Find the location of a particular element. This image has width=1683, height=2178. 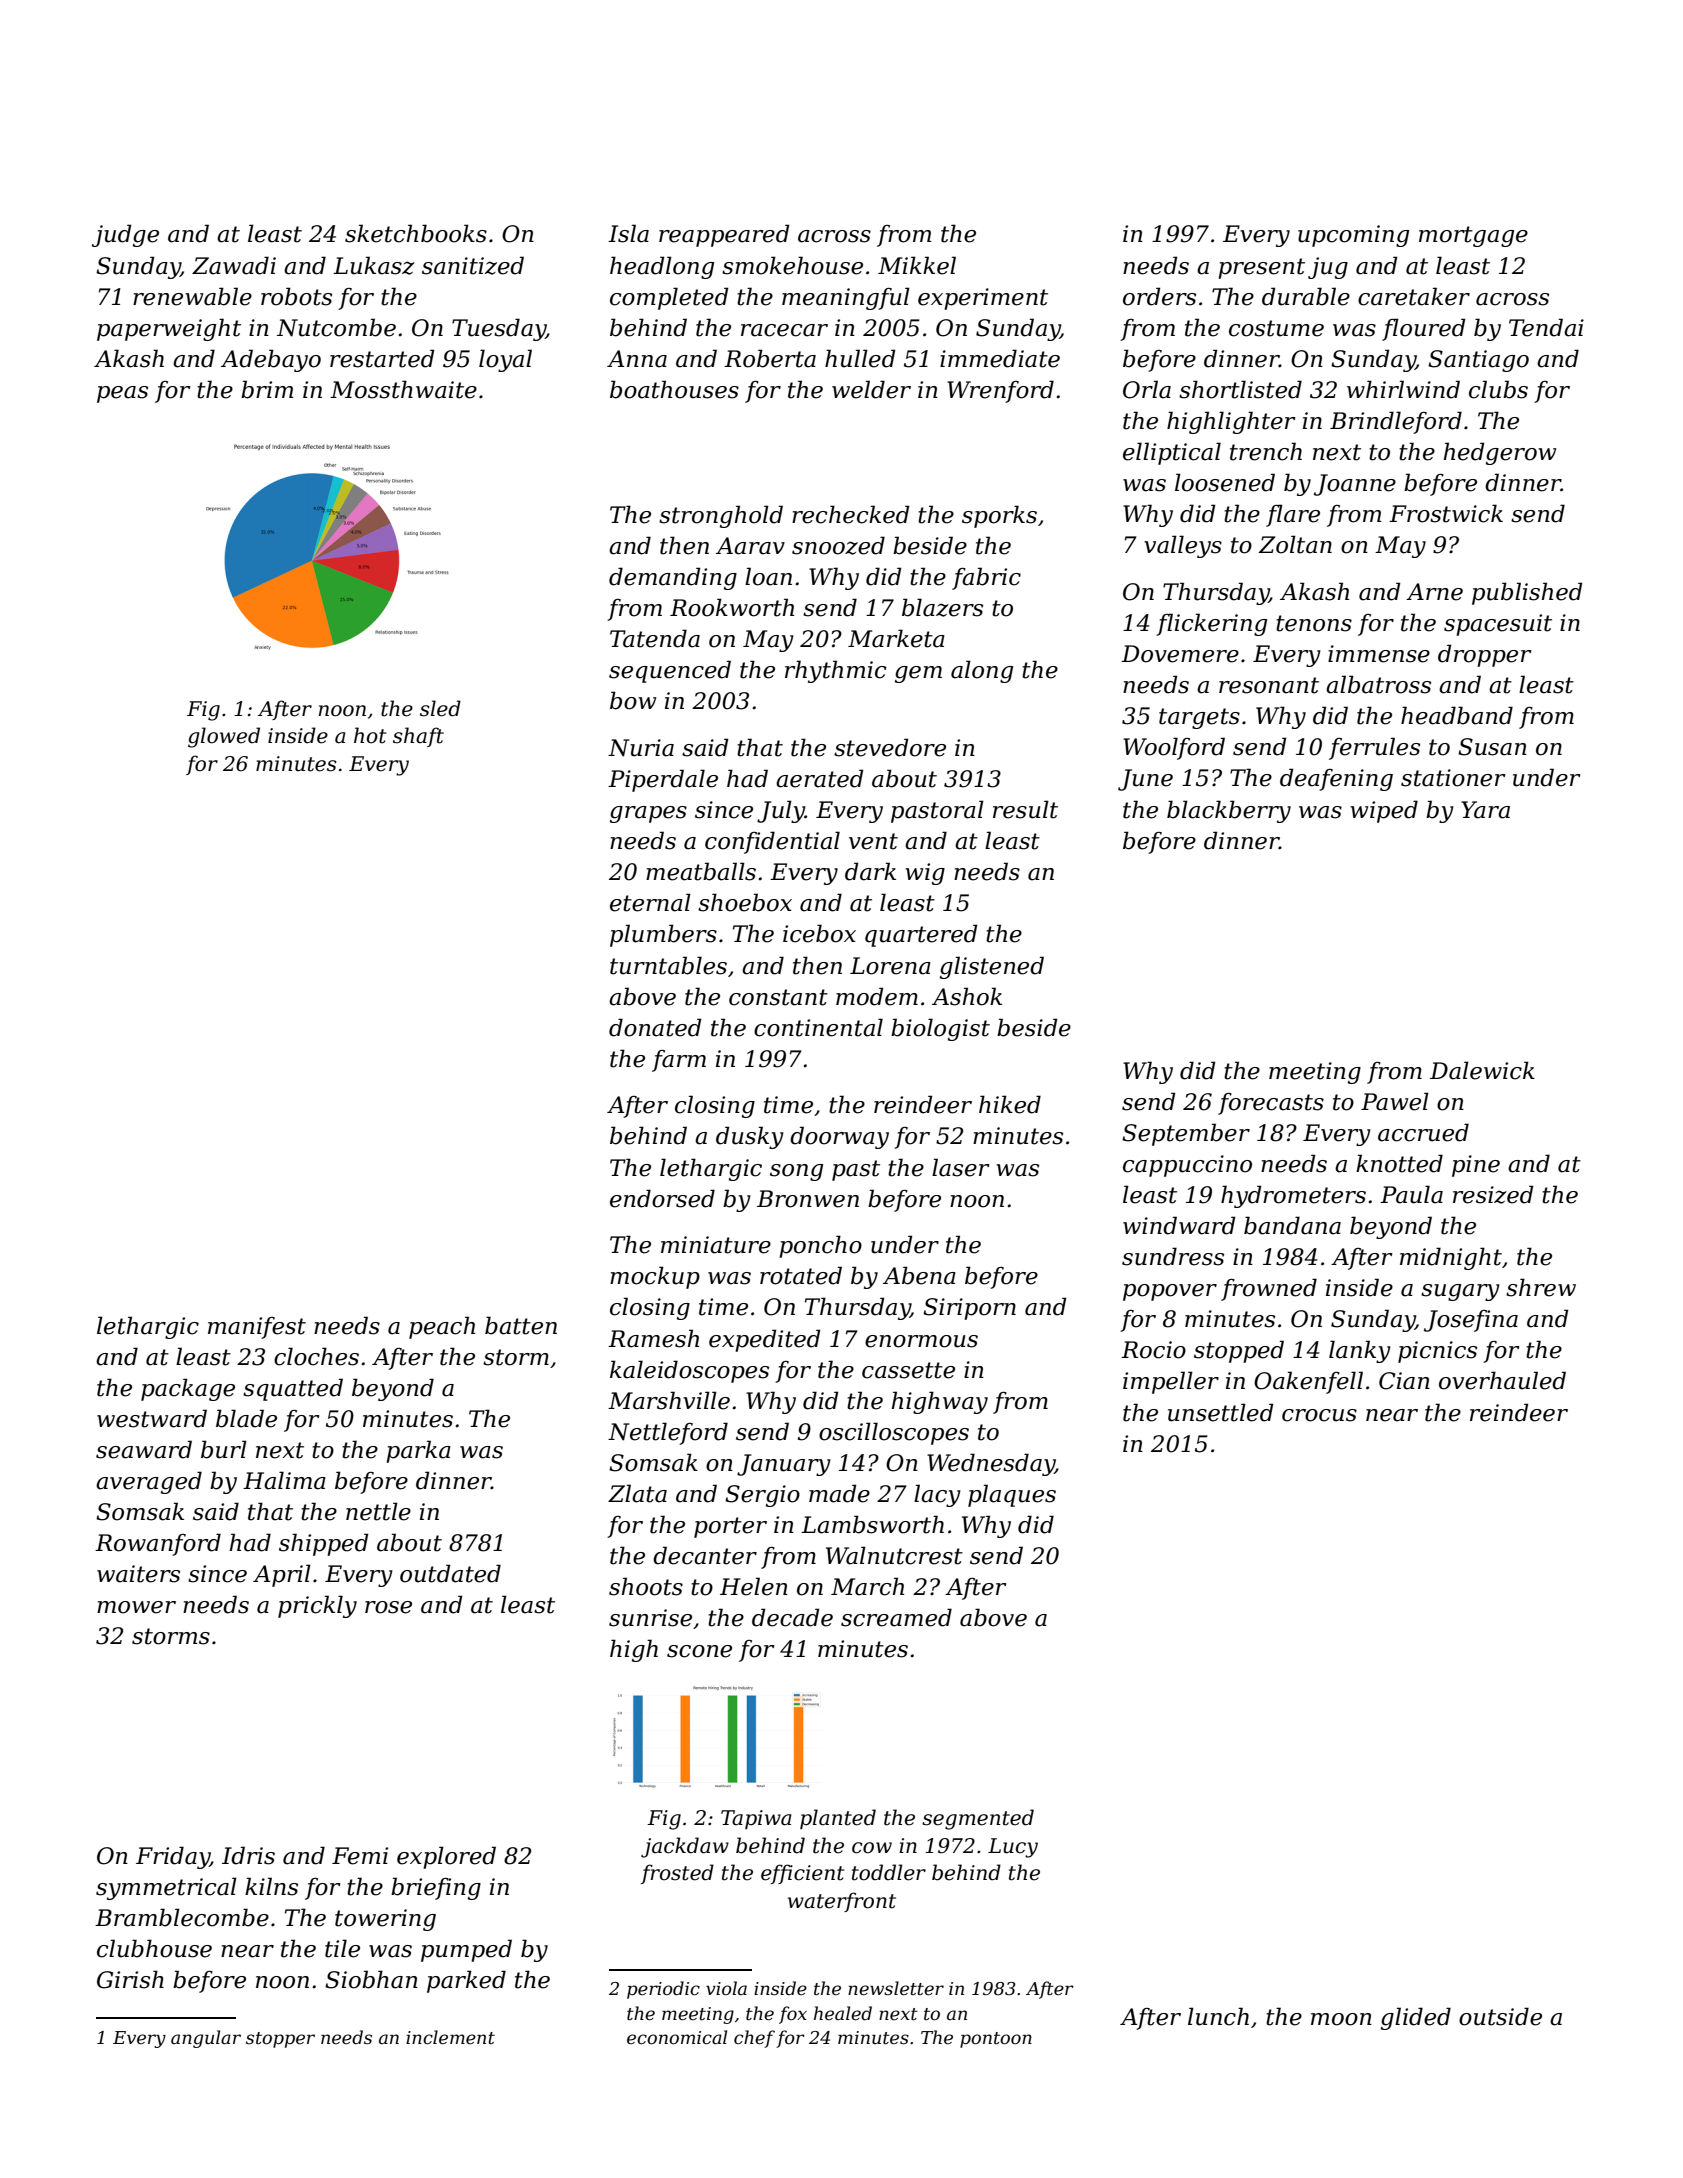

Walnutcrest is located at coordinates (894, 1555).
